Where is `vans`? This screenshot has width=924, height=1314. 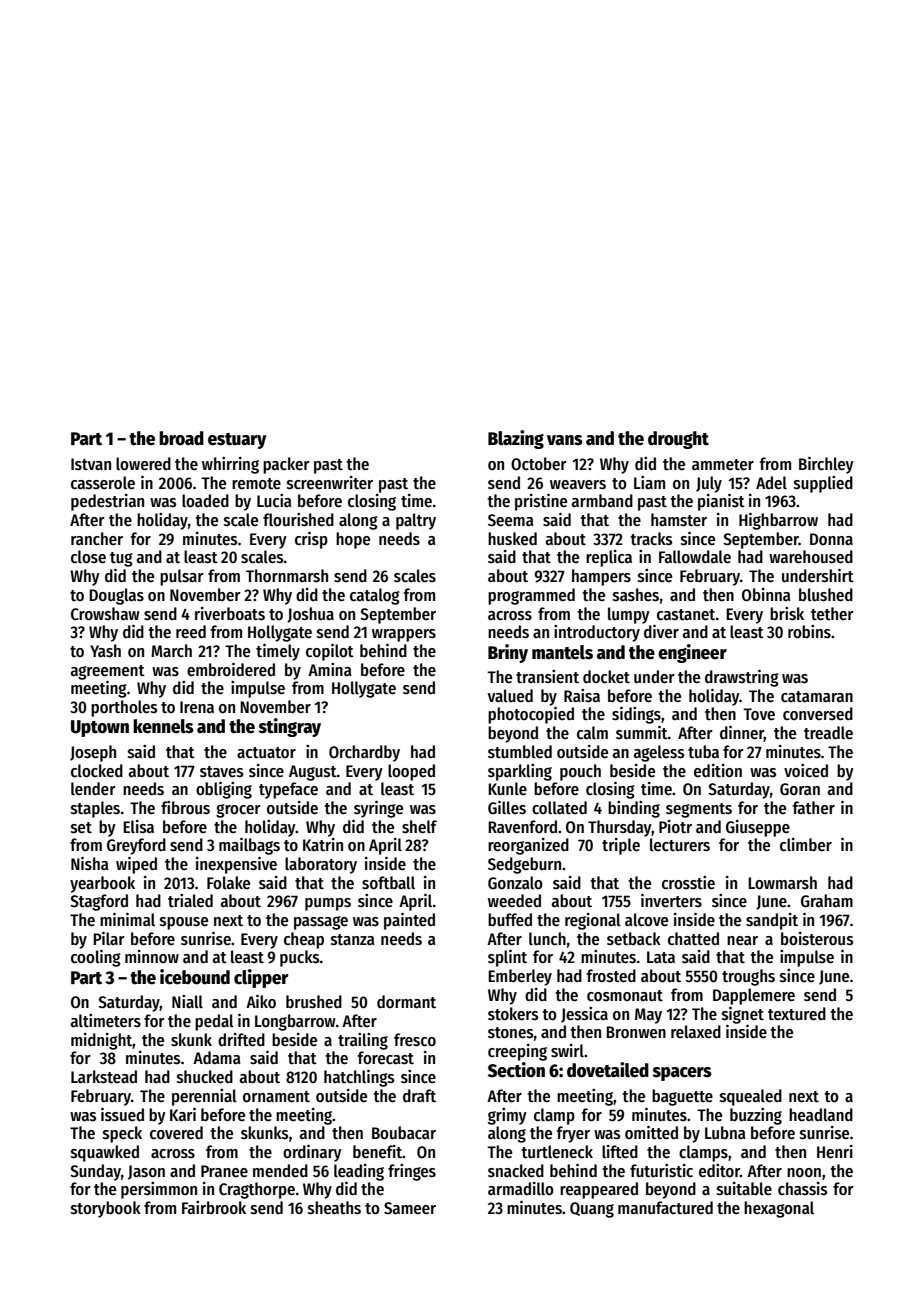 vans is located at coordinates (565, 440).
